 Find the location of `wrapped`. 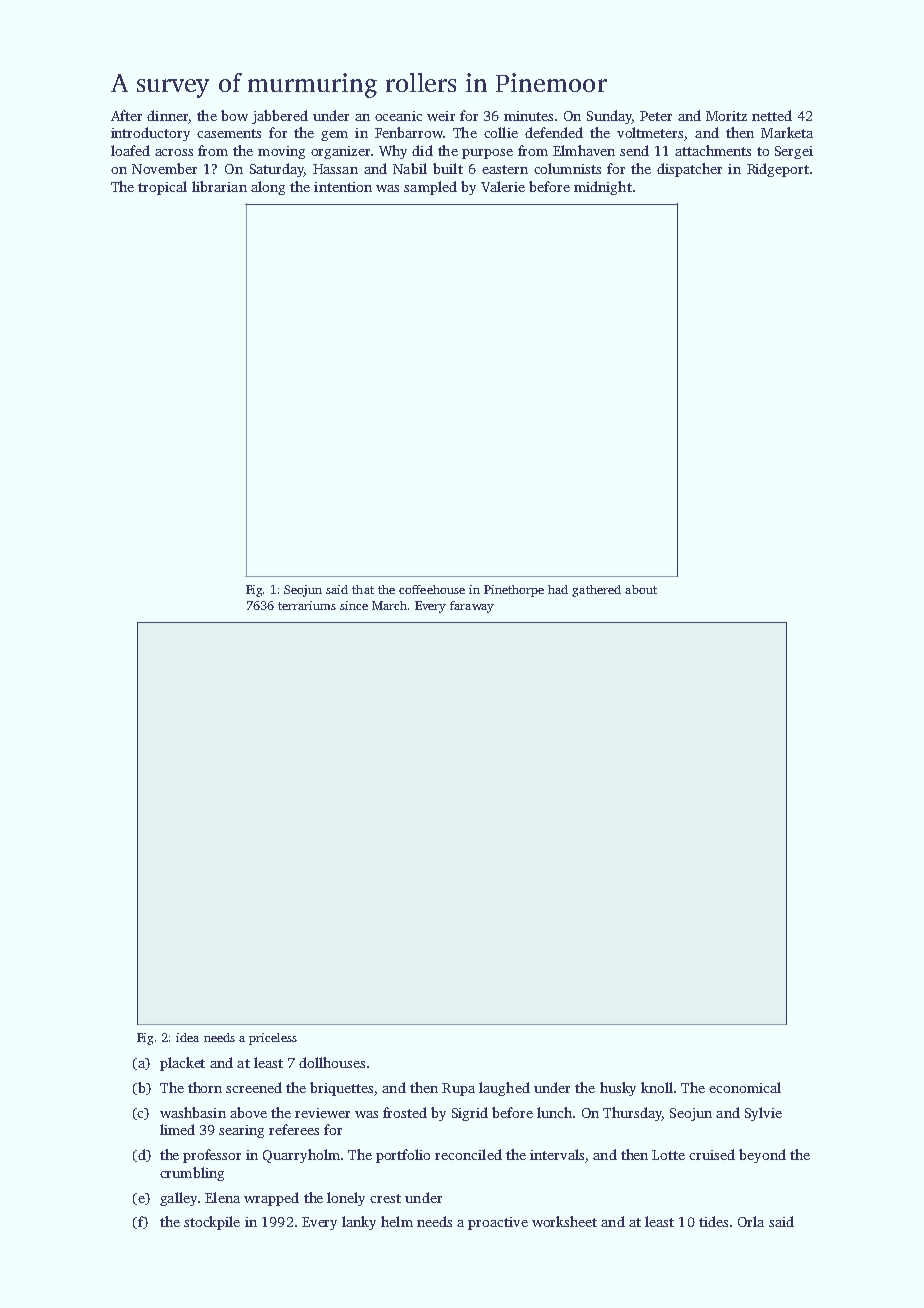

wrapped is located at coordinates (271, 1199).
